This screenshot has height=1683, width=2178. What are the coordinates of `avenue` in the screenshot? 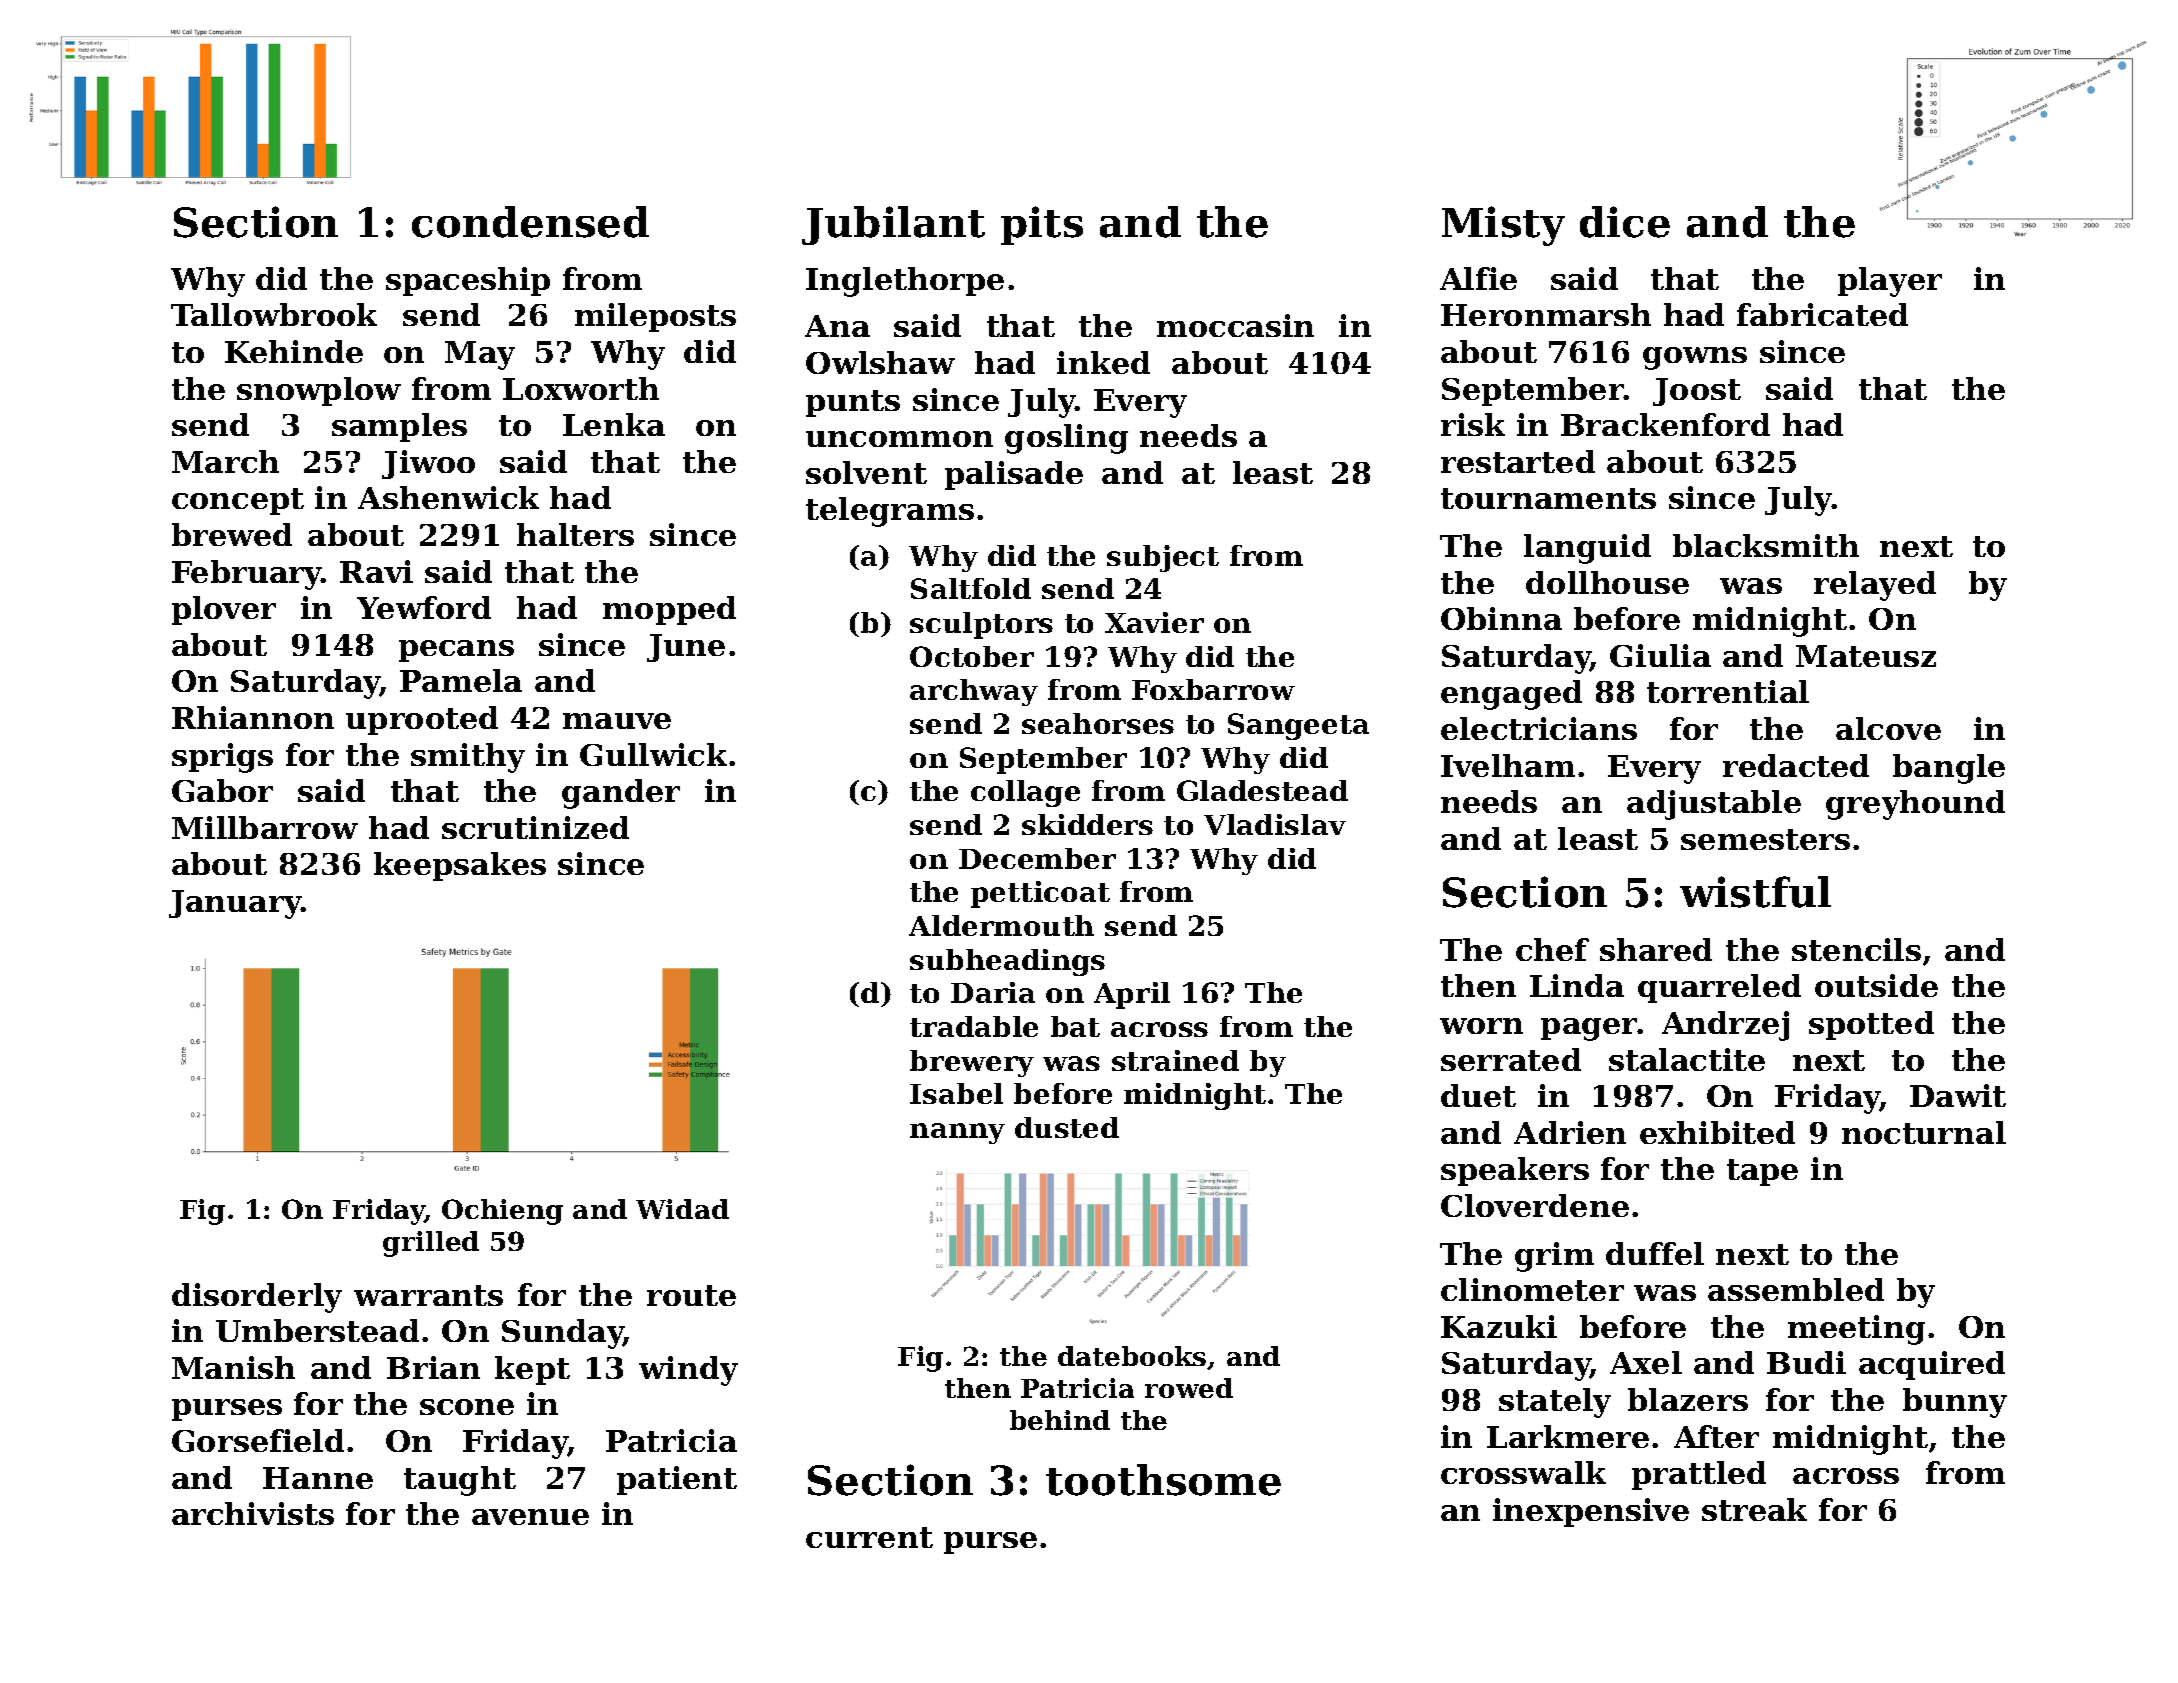 It's located at (530, 1517).
